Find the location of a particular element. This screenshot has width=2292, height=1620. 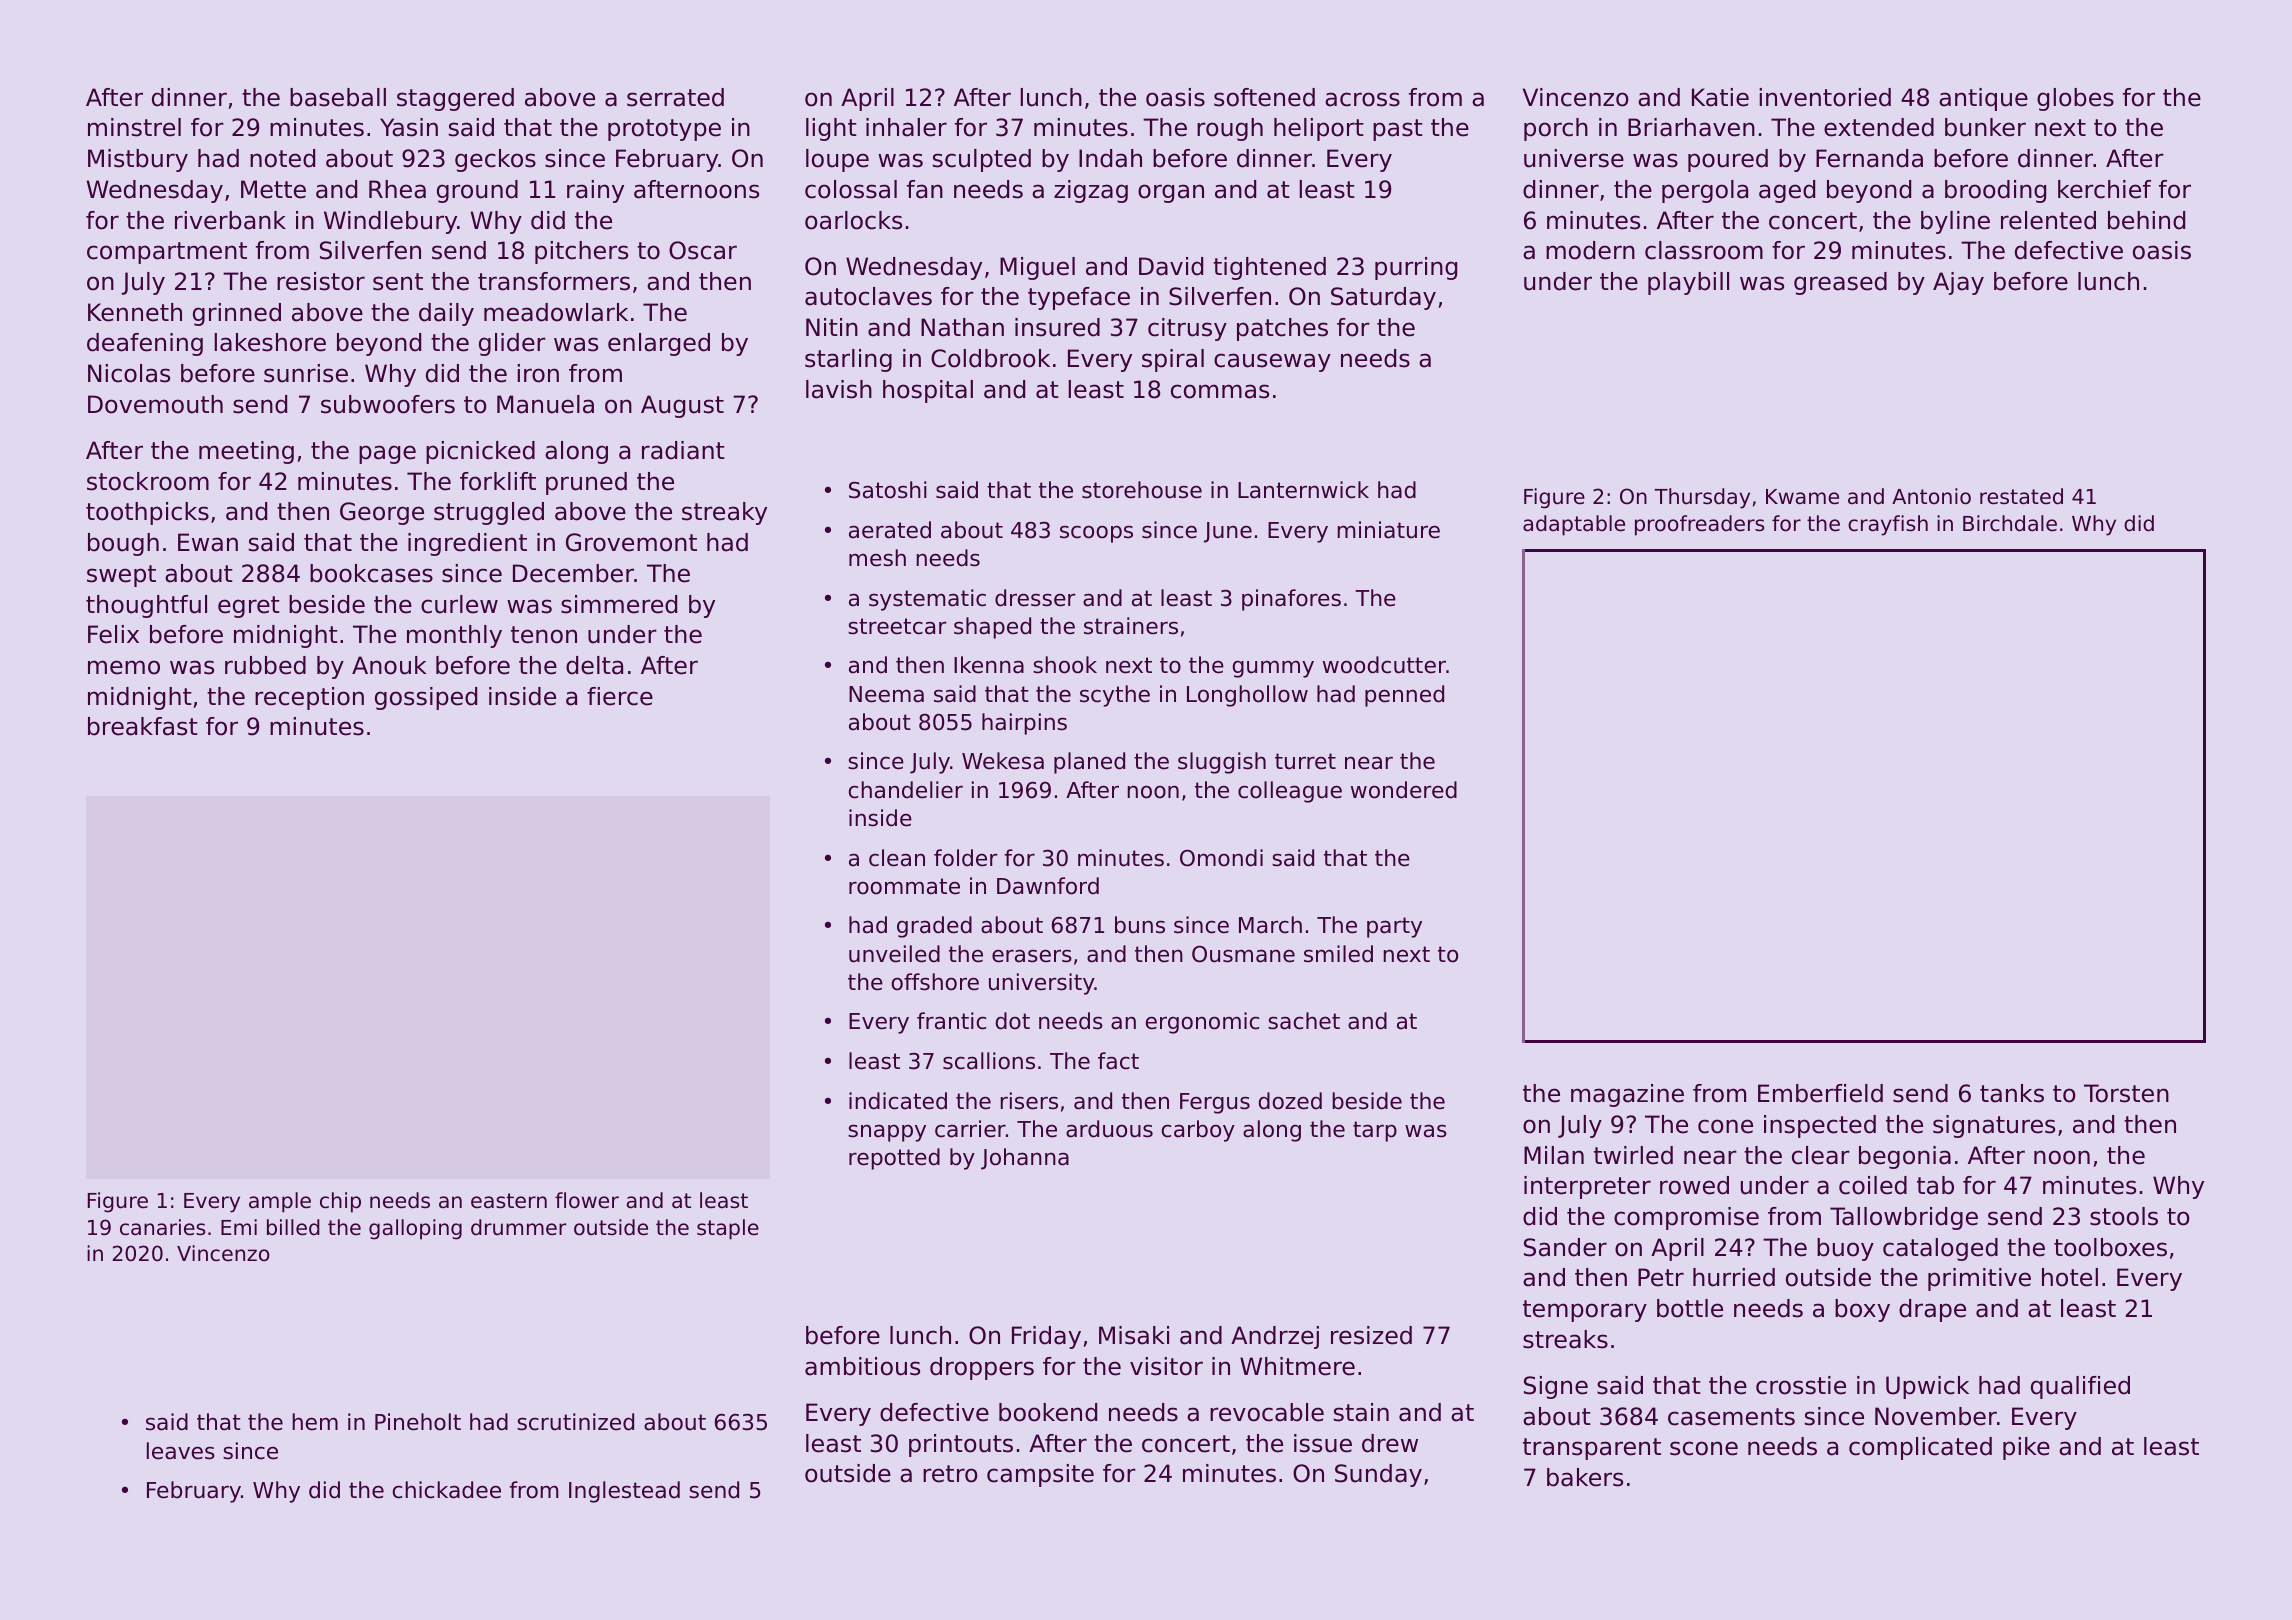

insured is located at coordinates (1057, 327).
